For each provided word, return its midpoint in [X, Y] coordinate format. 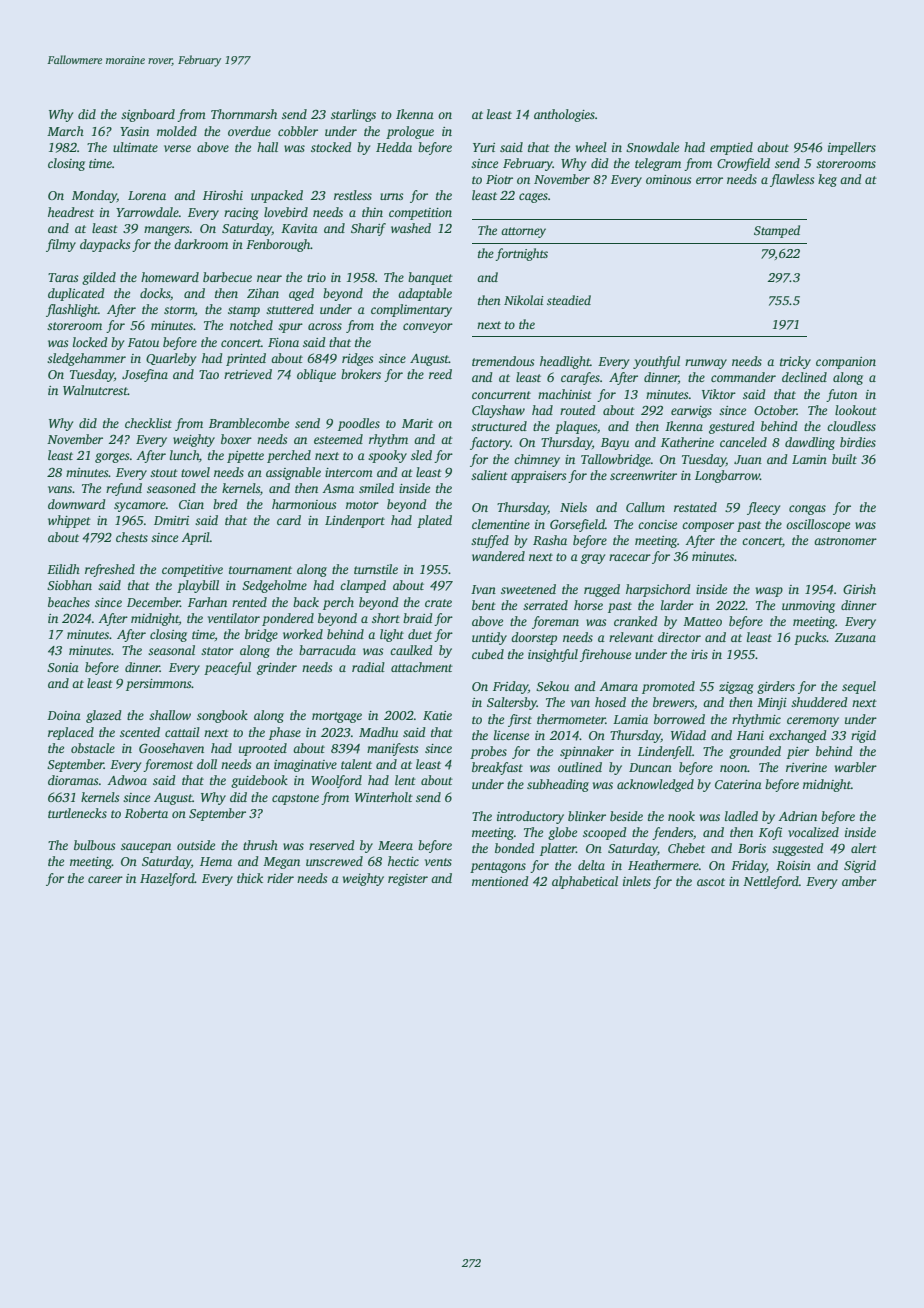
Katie [437, 715]
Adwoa [127, 780]
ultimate [135, 147]
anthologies [564, 115]
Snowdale [652, 147]
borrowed [679, 719]
